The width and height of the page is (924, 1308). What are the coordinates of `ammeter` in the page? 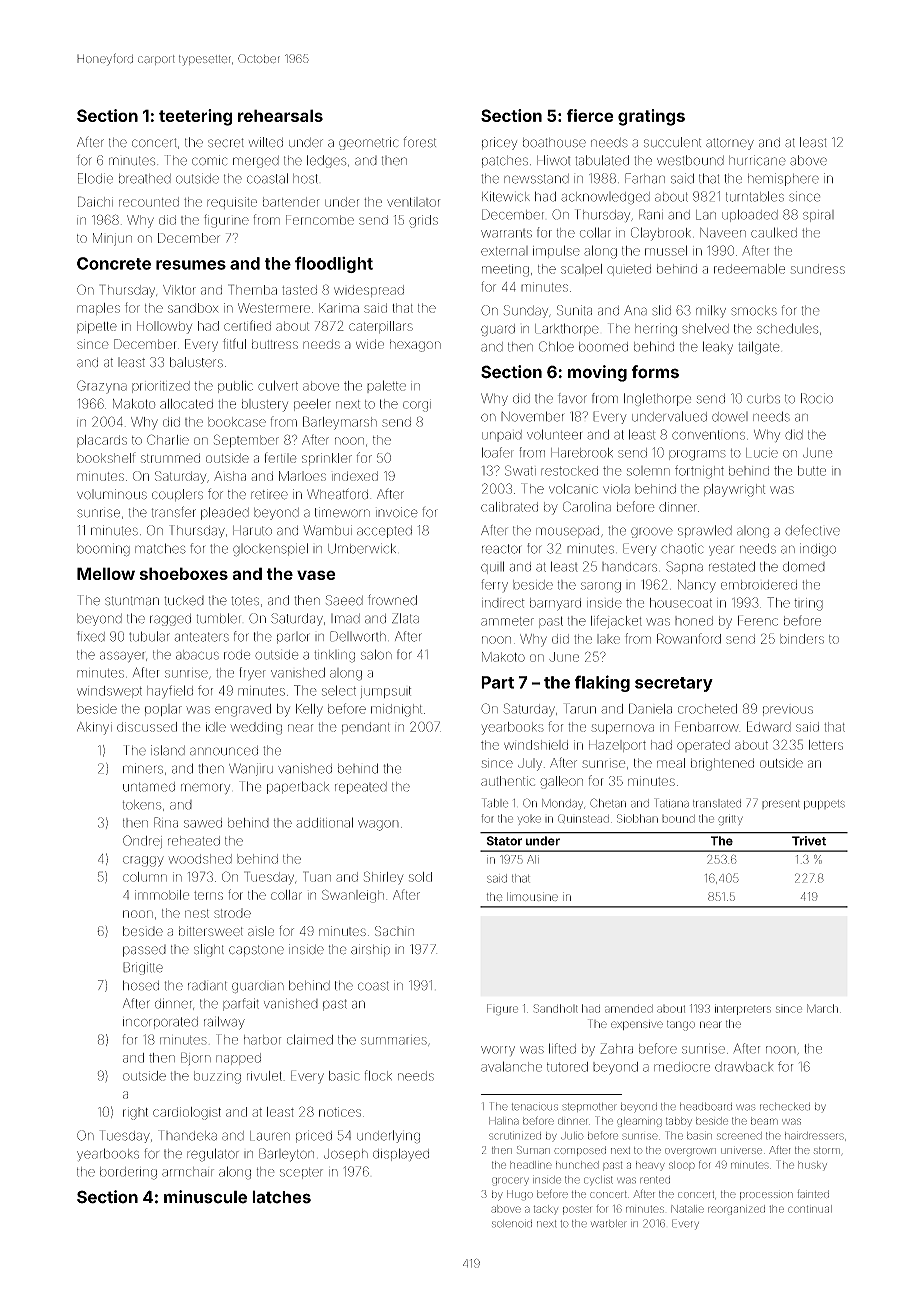 It's located at (507, 621).
